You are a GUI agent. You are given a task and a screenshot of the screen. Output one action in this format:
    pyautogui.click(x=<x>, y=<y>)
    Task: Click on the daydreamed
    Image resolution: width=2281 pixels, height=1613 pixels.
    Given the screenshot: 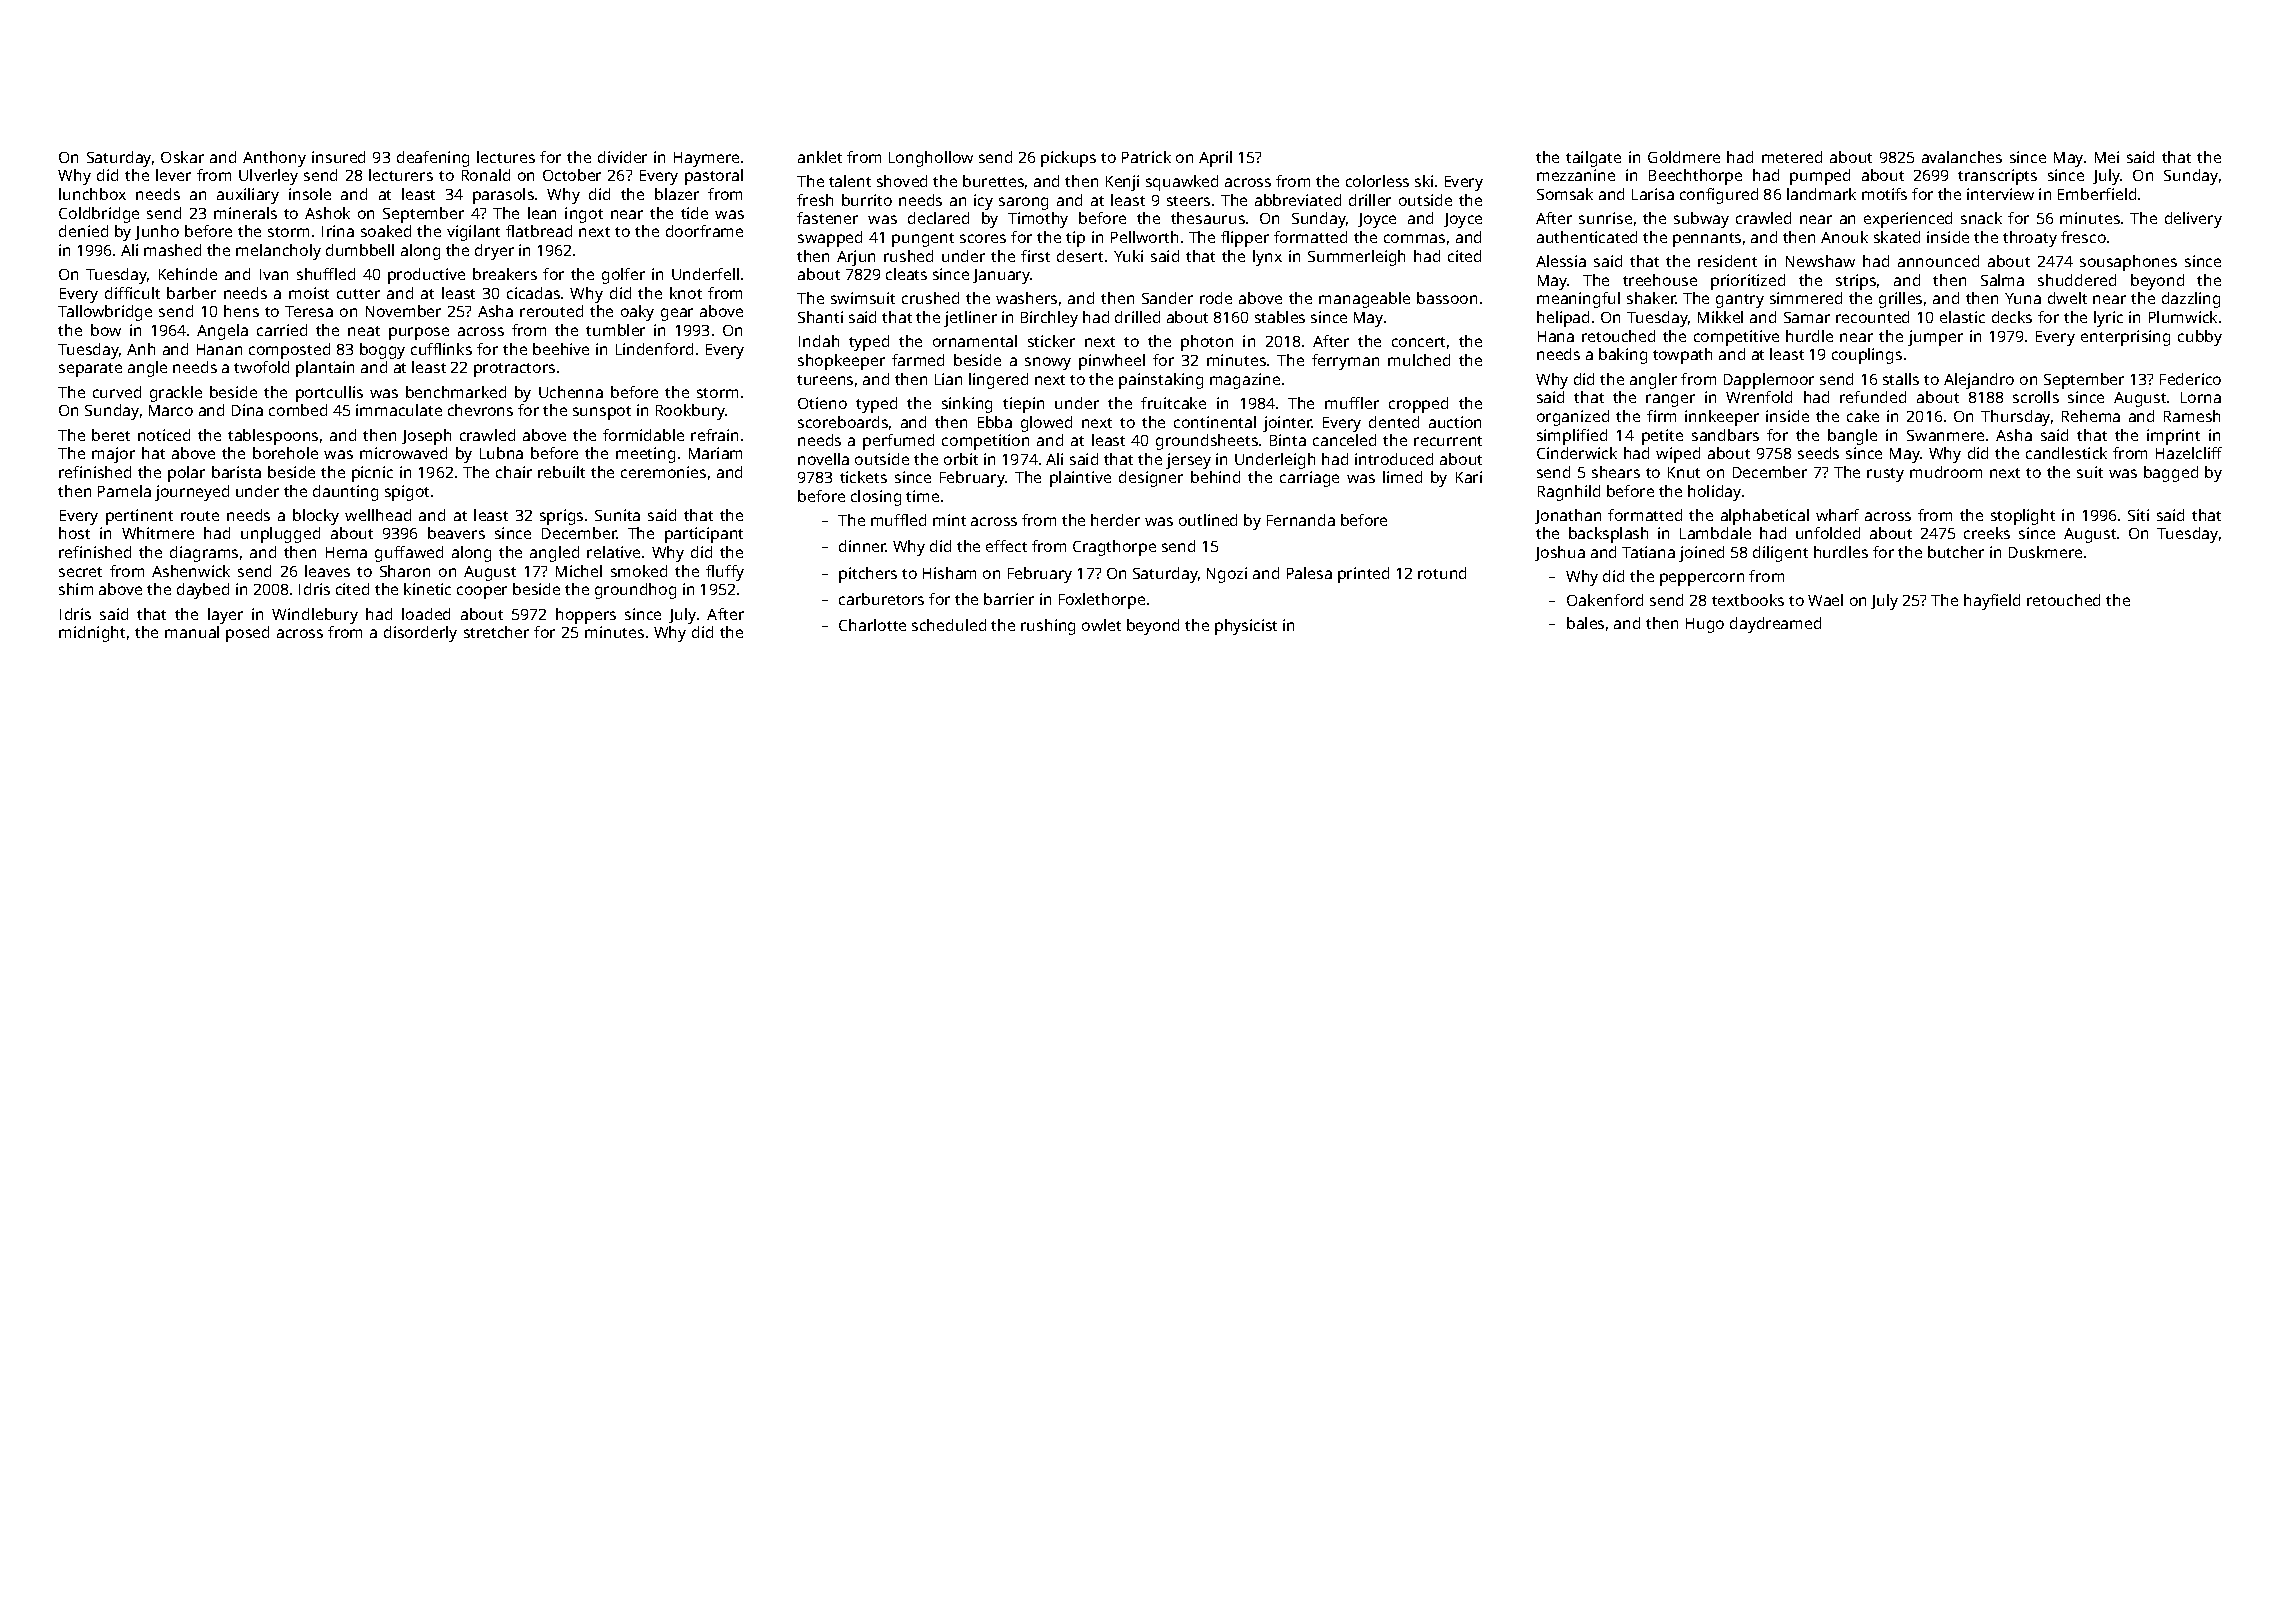 What is the action you would take?
    pyautogui.click(x=1775, y=625)
